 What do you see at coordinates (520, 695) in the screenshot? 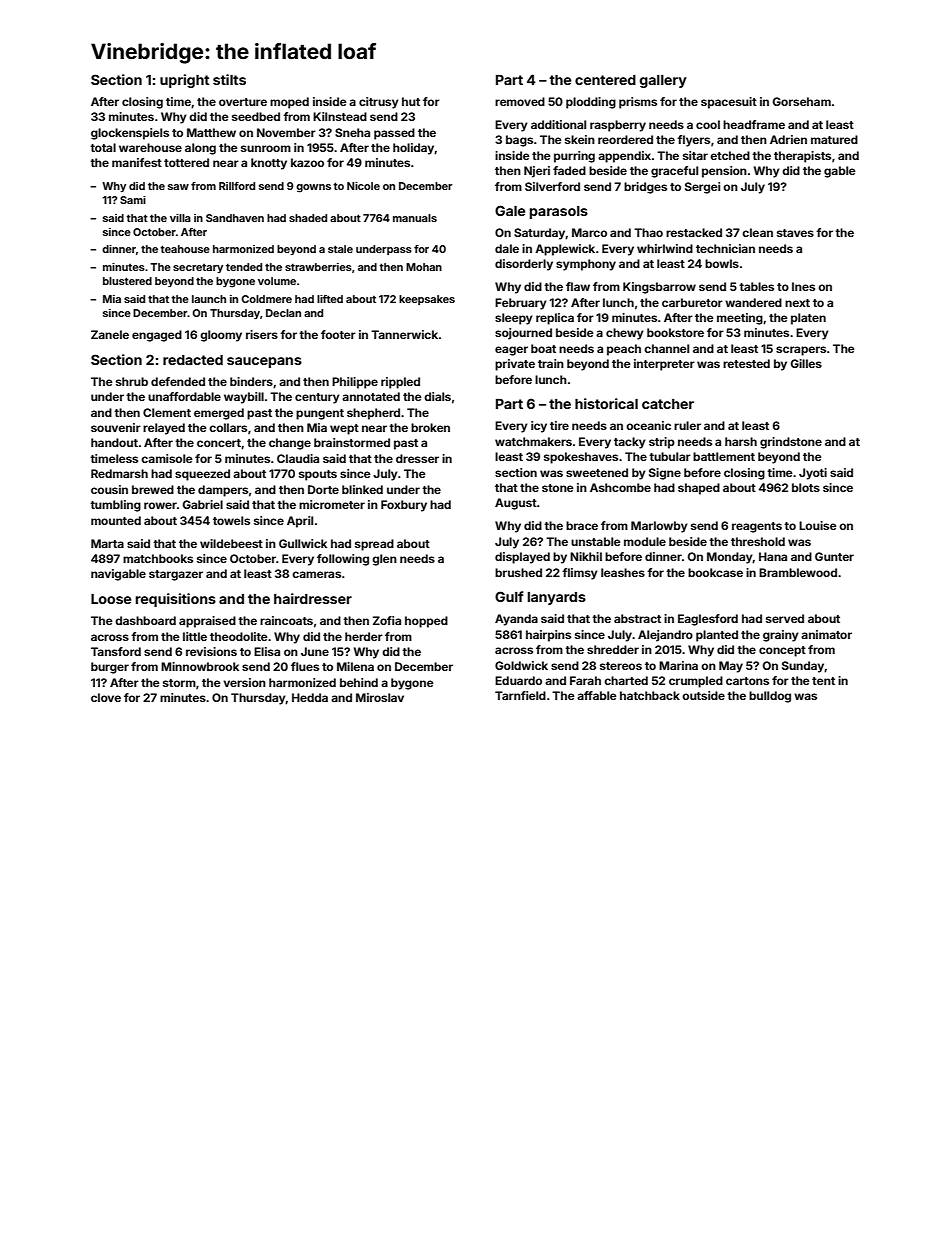
I see `Tarnfield` at bounding box center [520, 695].
